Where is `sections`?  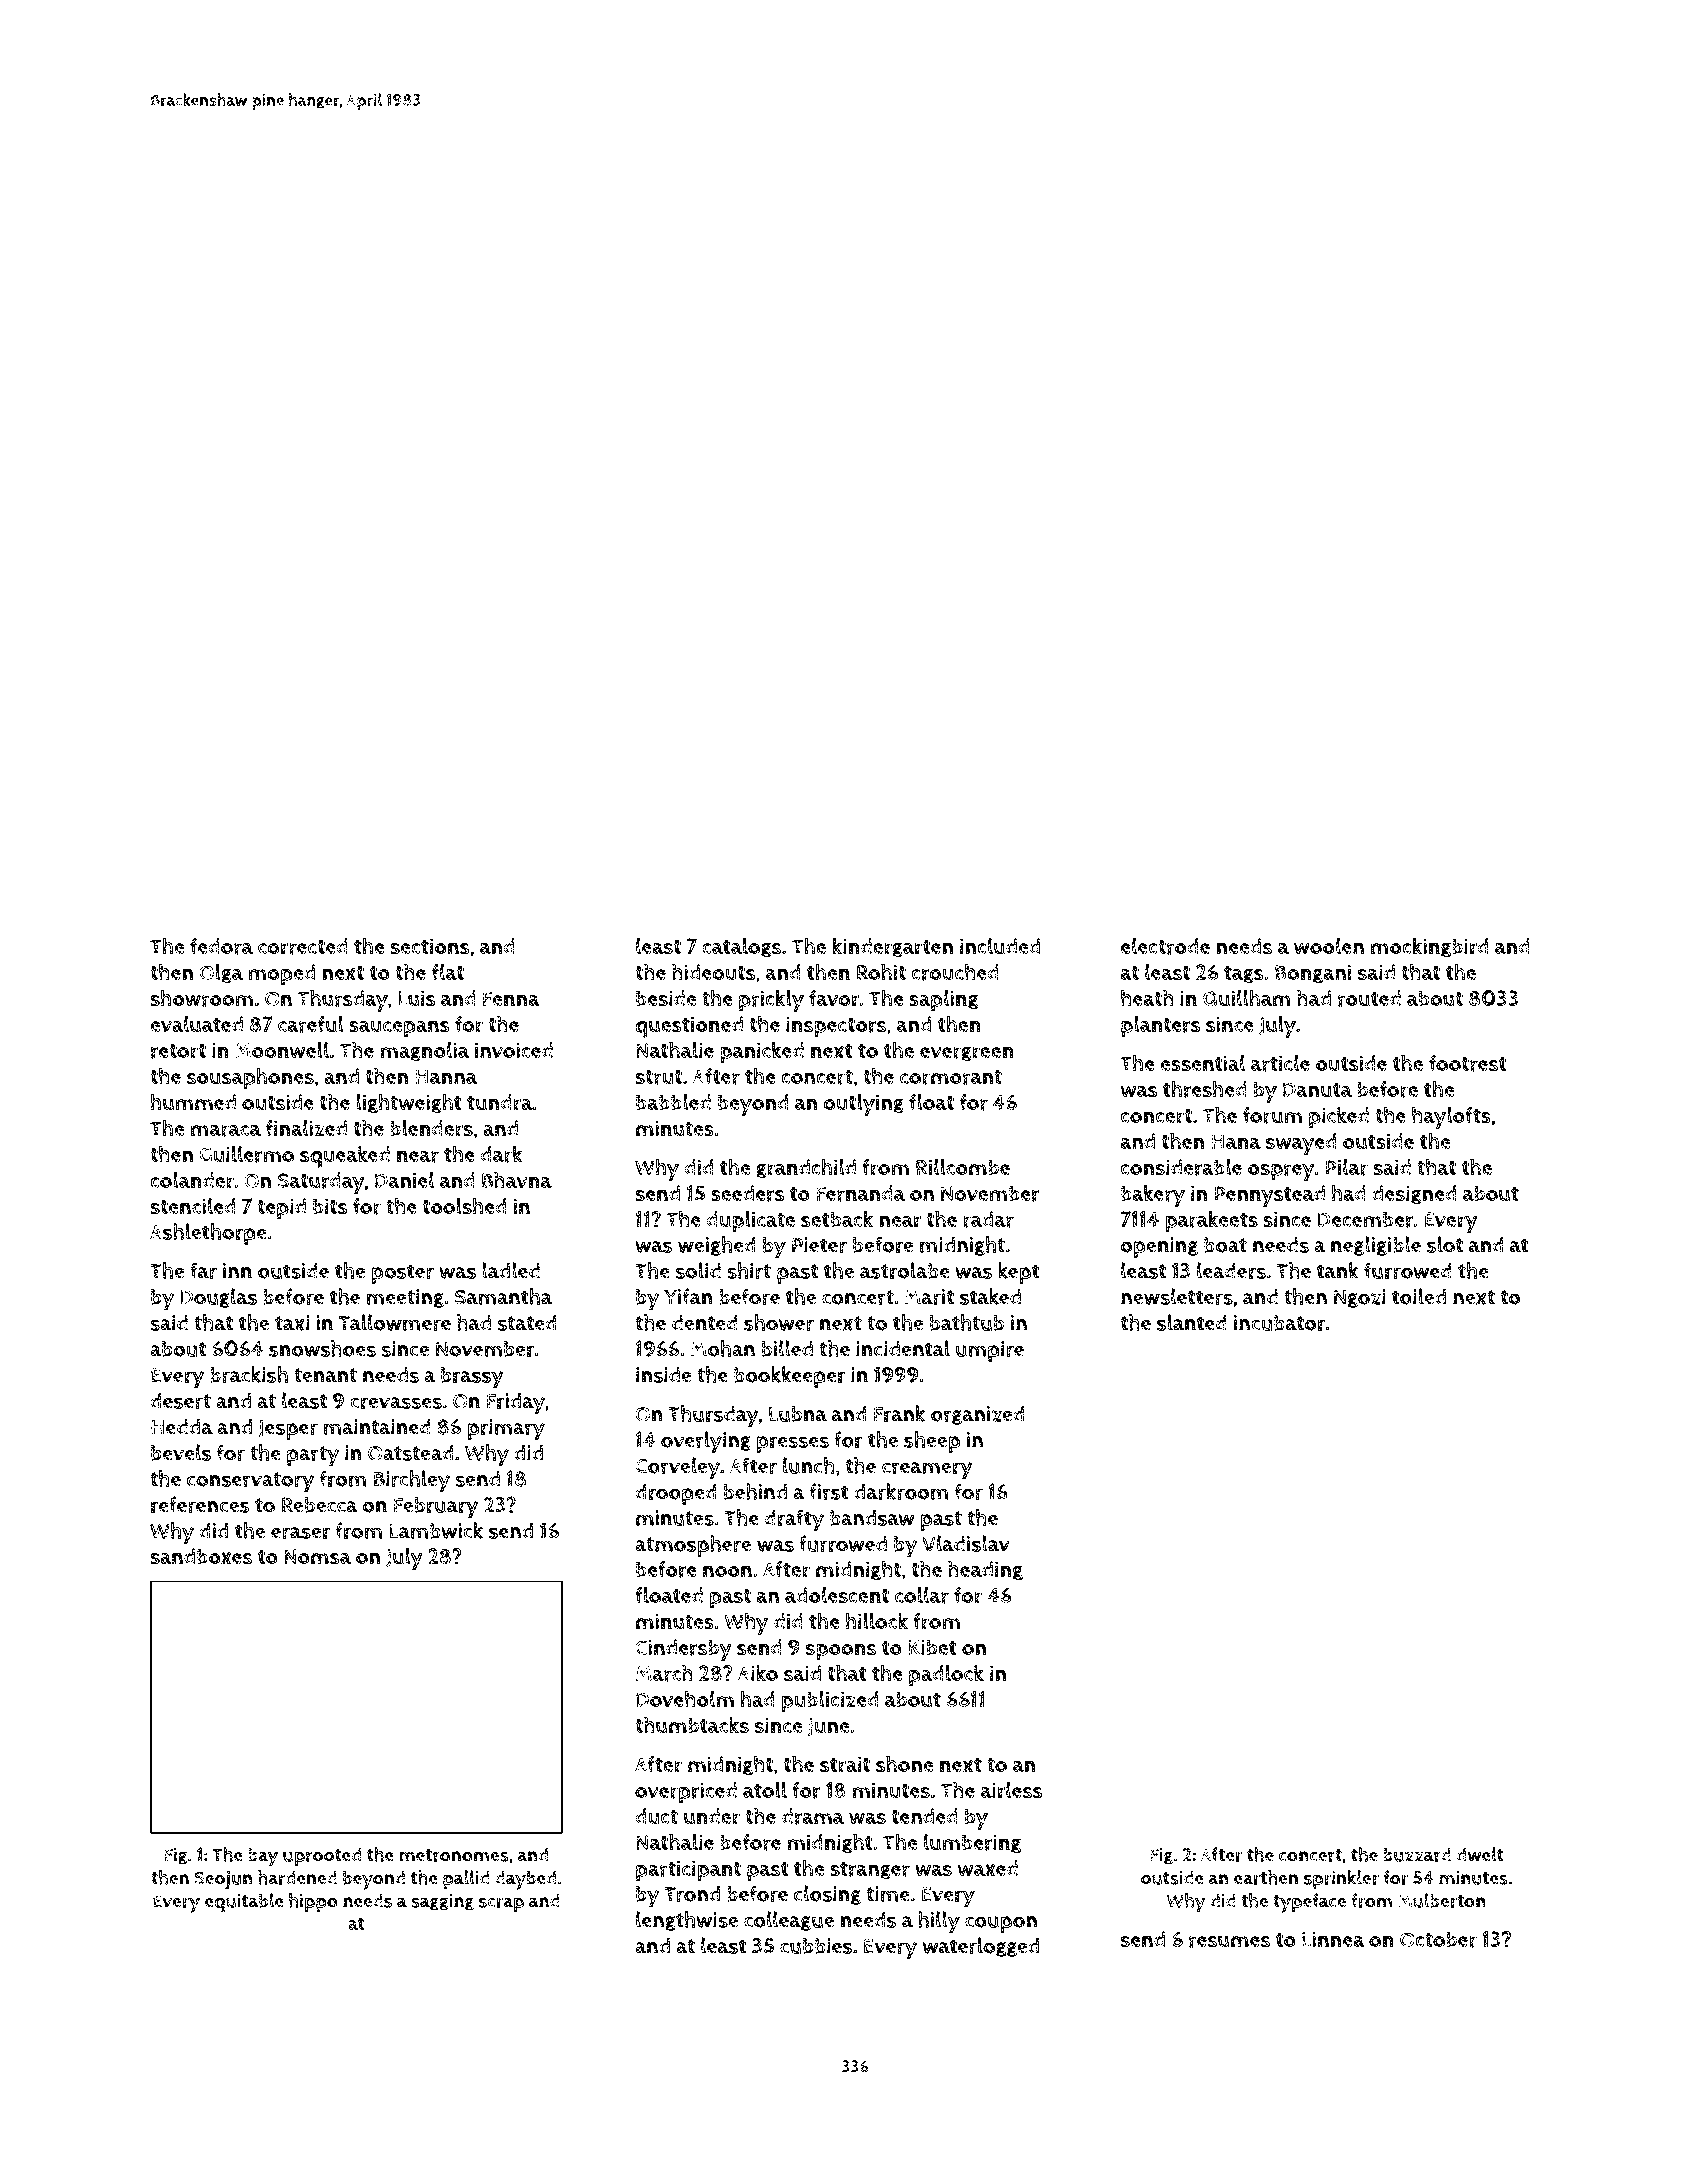 sections is located at coordinates (430, 946).
